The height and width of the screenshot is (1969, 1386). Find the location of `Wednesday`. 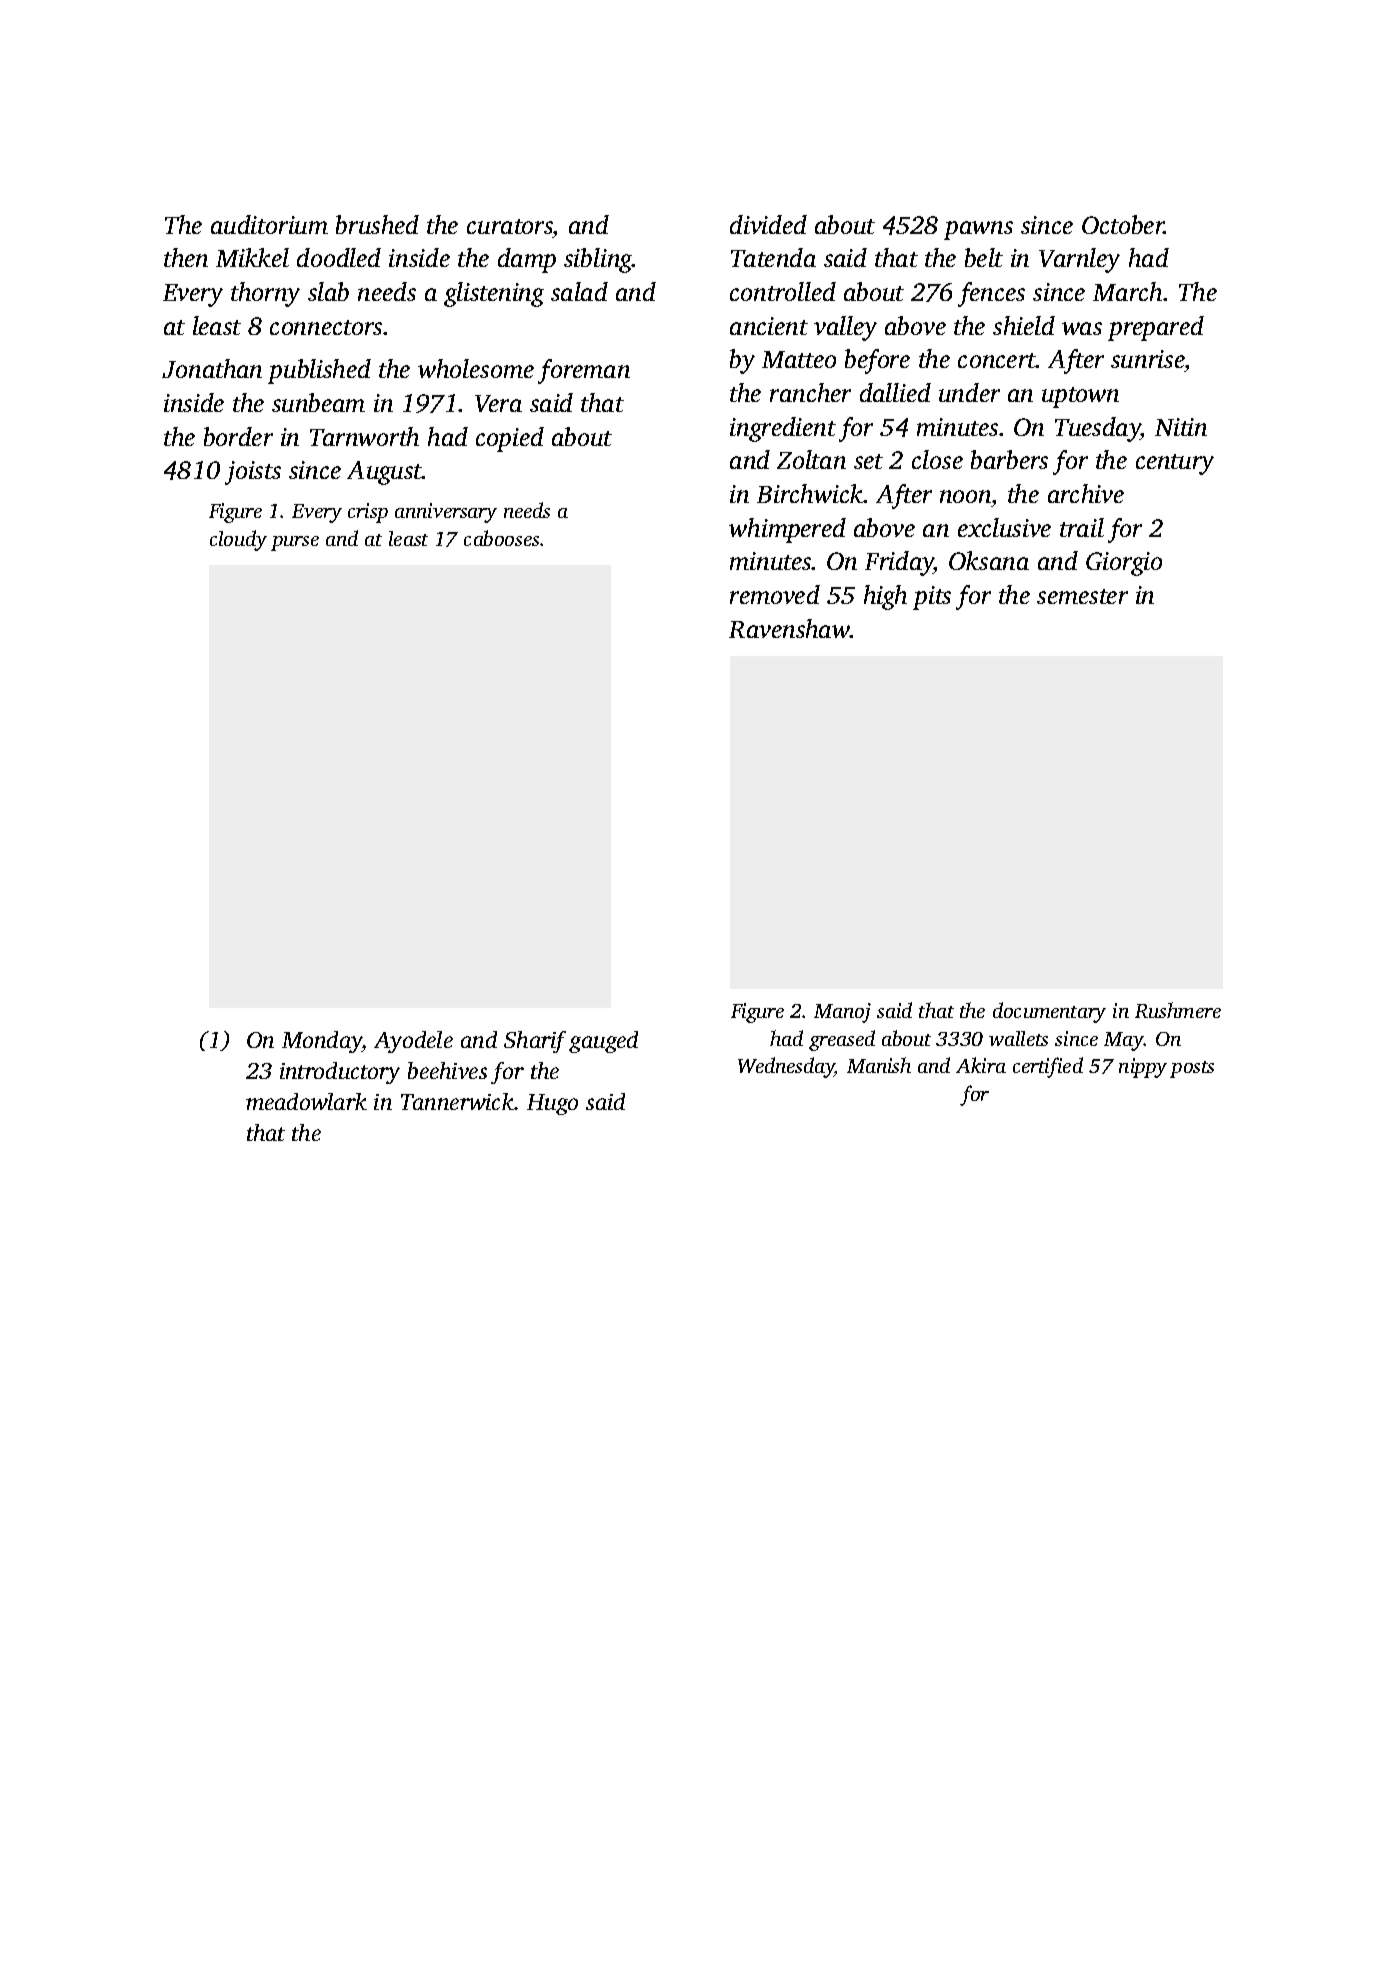

Wednesday is located at coordinates (786, 1067).
